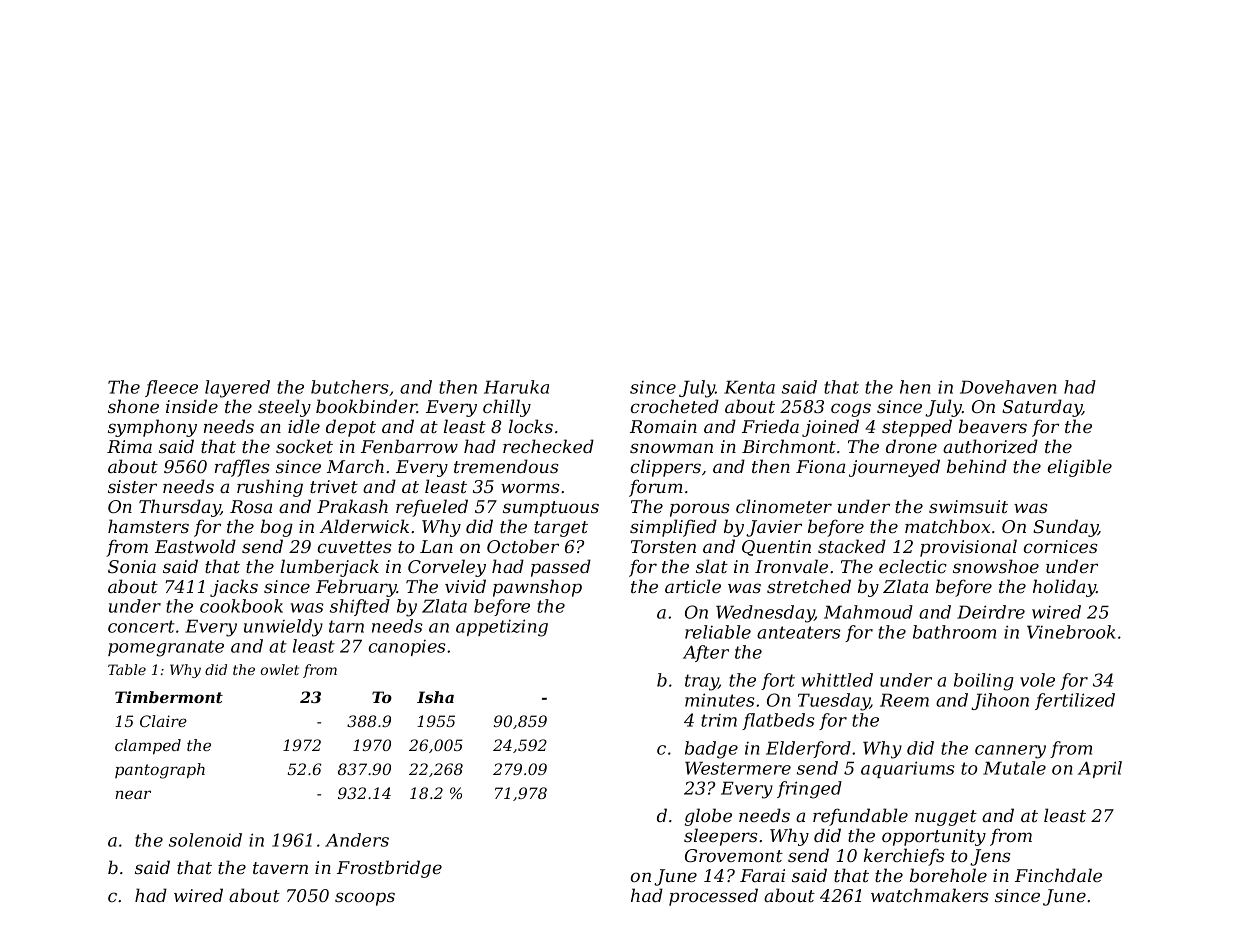  Describe the element at coordinates (132, 486) in the screenshot. I see `sister` at that location.
